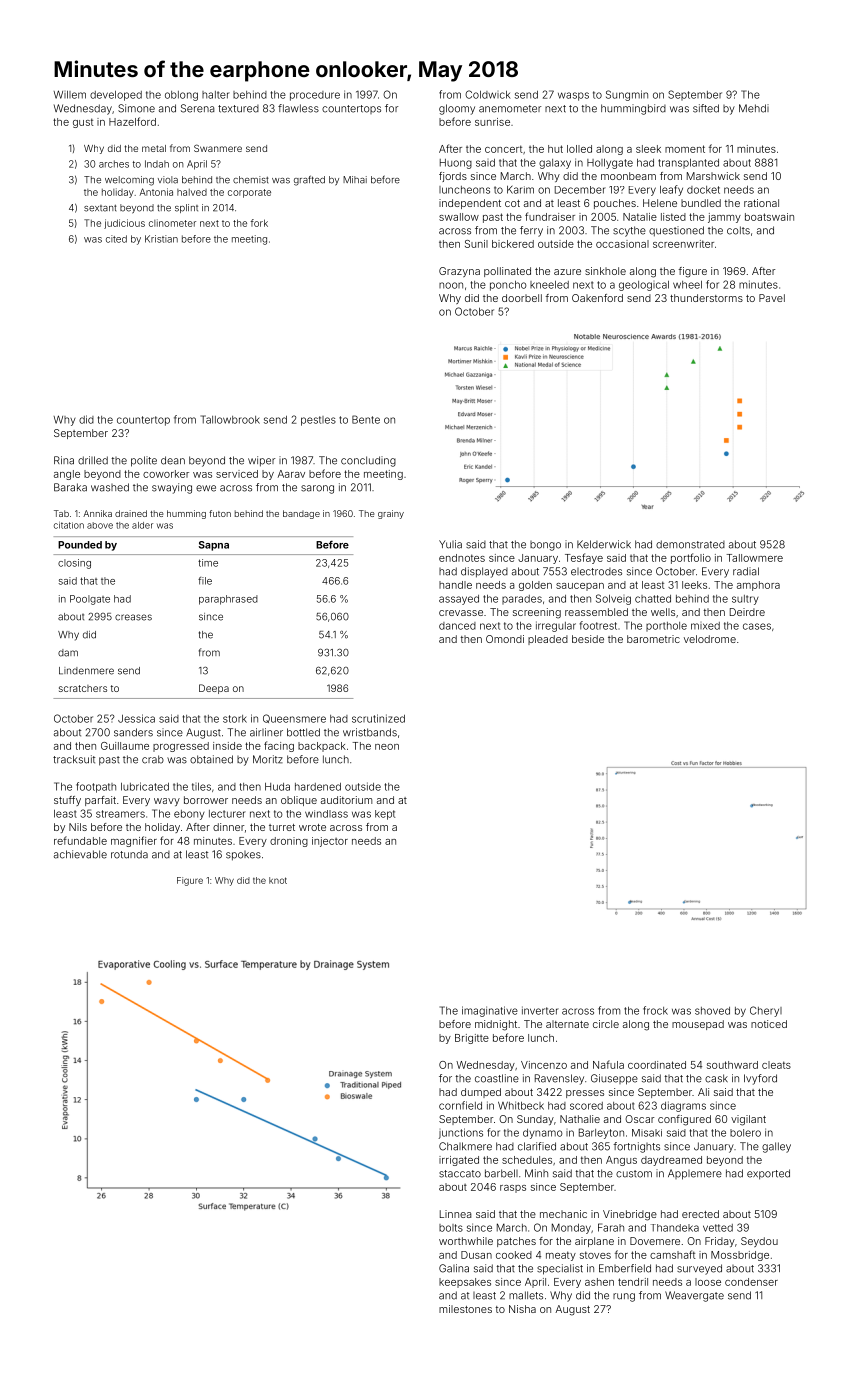 The image size is (849, 1400). Describe the element at coordinates (544, 1065) in the screenshot. I see `Vincenzo` at that location.
